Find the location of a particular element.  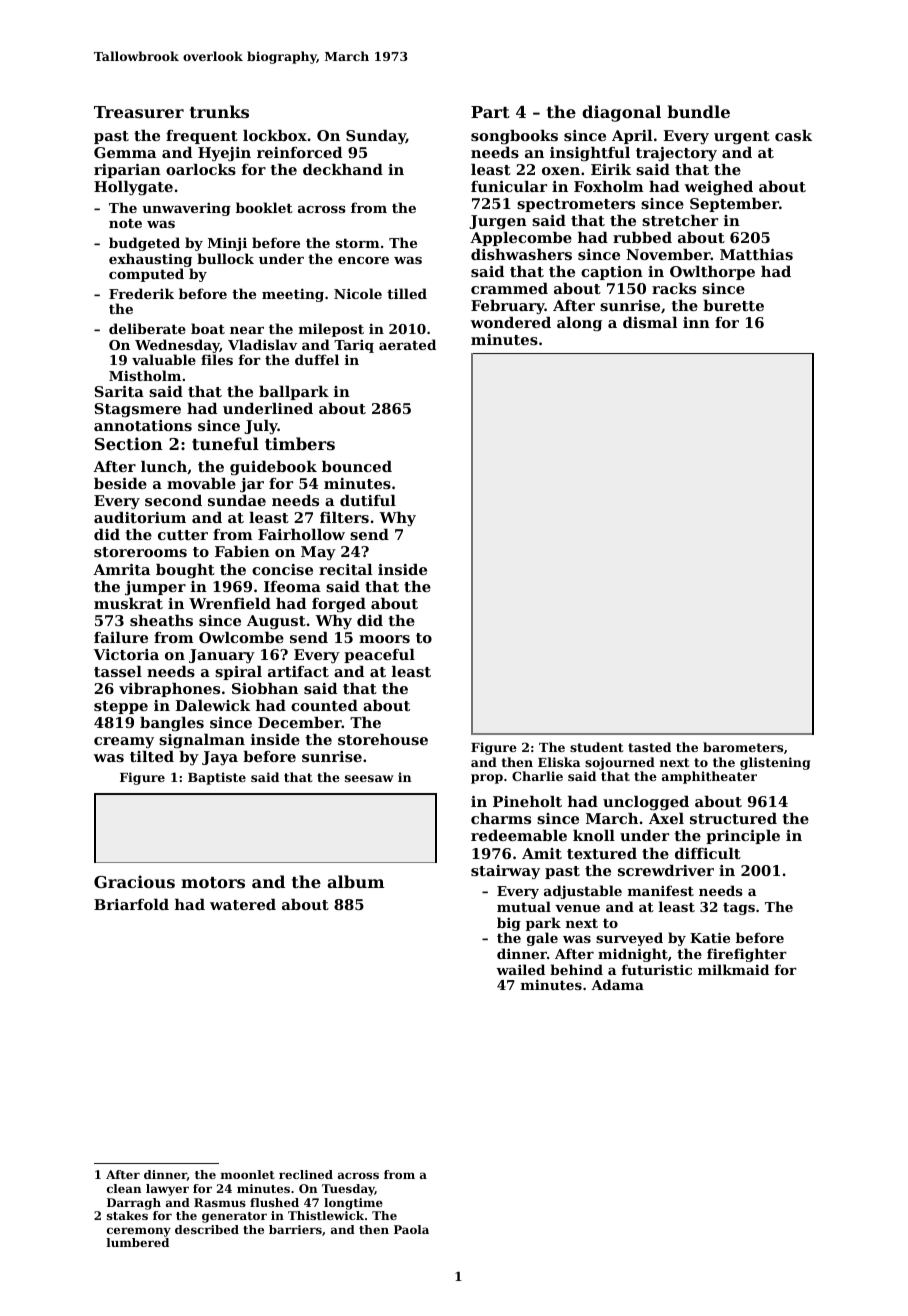

jumper is located at coordinates (155, 588).
